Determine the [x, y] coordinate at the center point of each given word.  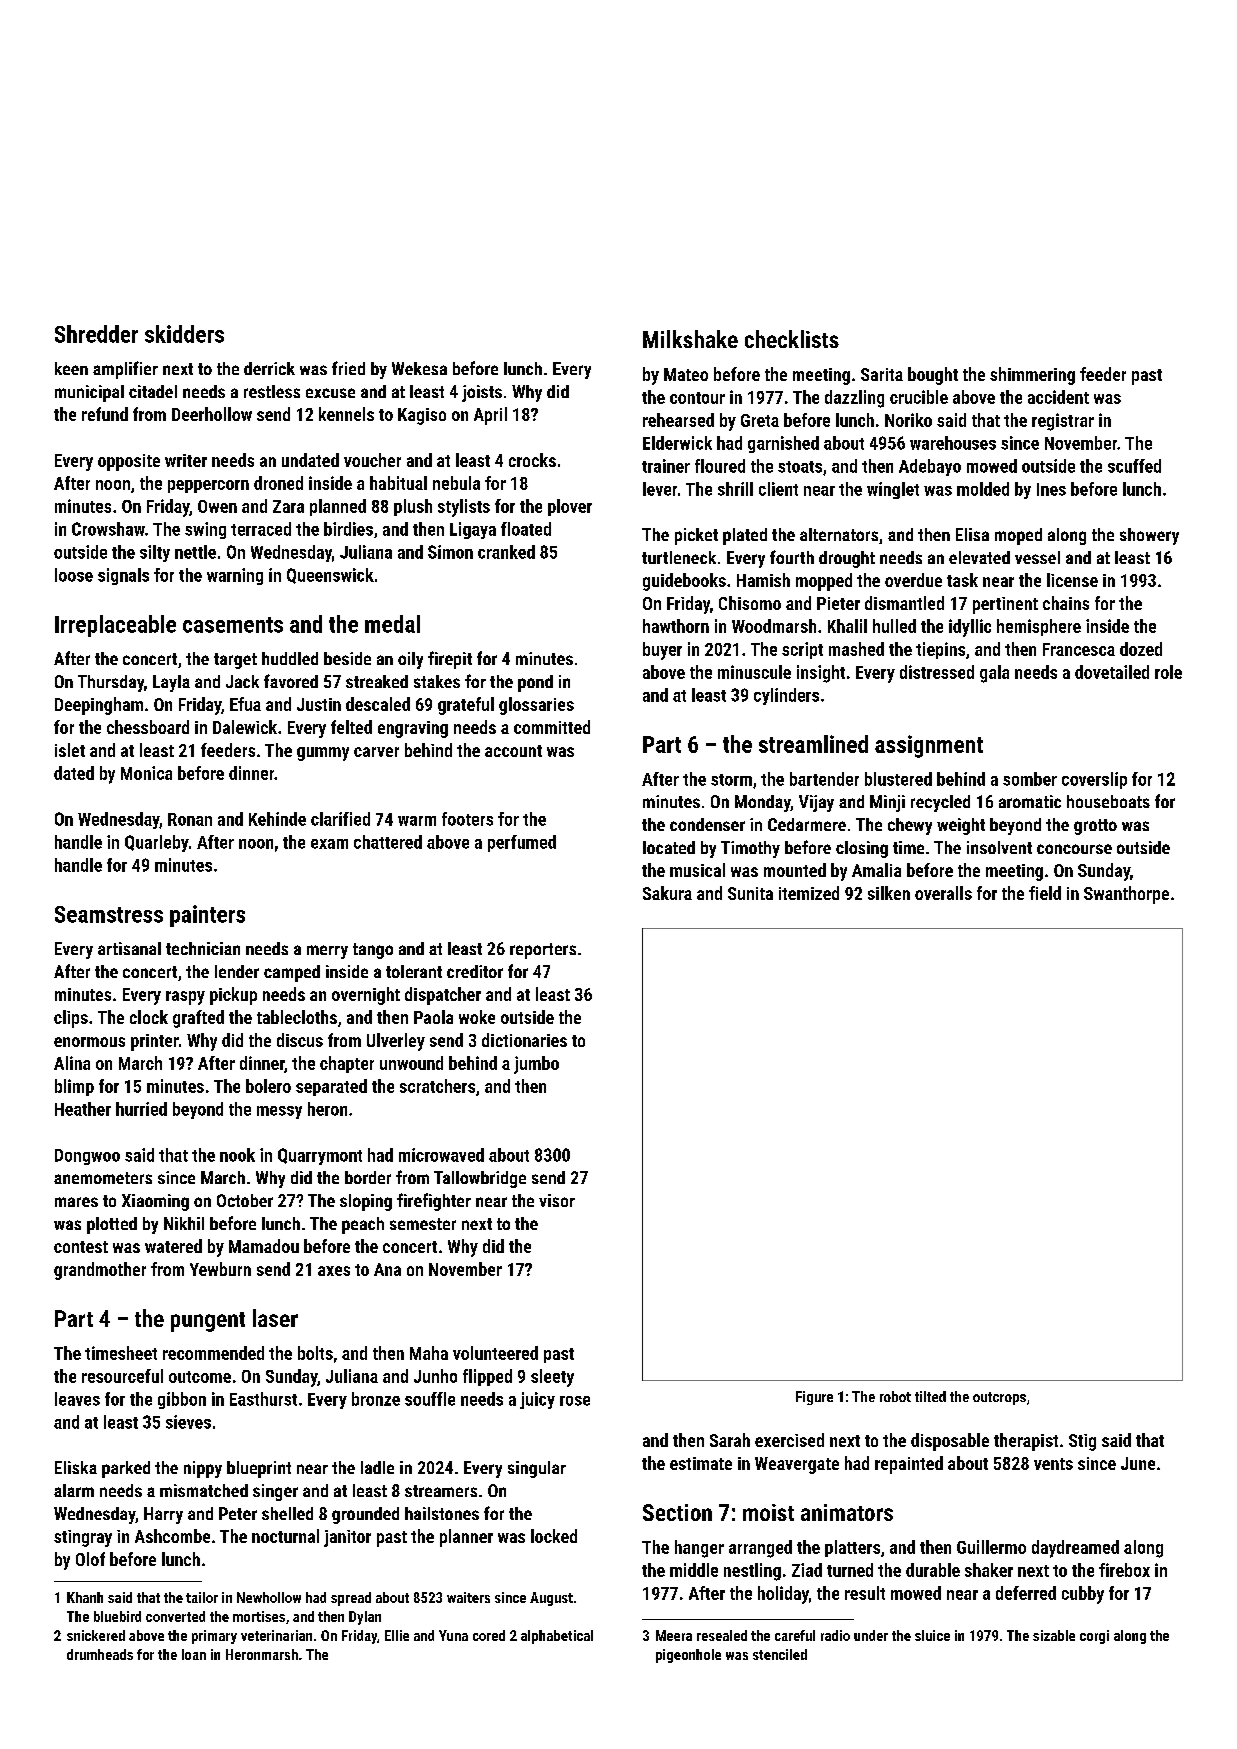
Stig [1082, 1442]
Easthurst [263, 1399]
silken [889, 893]
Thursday [111, 683]
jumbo [536, 1065]
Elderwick [677, 443]
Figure [814, 1398]
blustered [898, 779]
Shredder [96, 334]
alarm [74, 1490]
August [551, 1599]
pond [535, 683]
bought [933, 376]
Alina [72, 1063]
